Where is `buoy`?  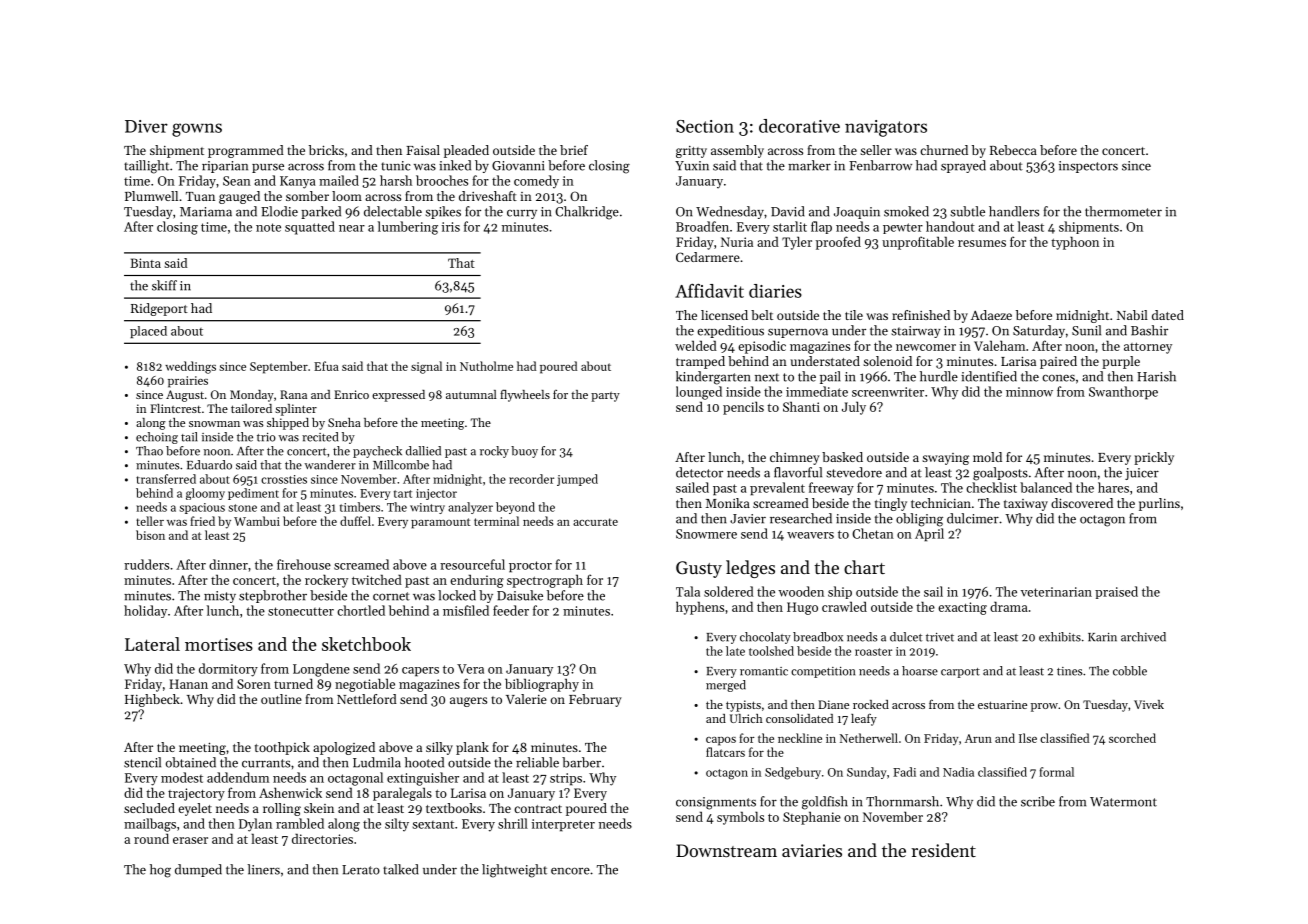 buoy is located at coordinates (524, 452).
